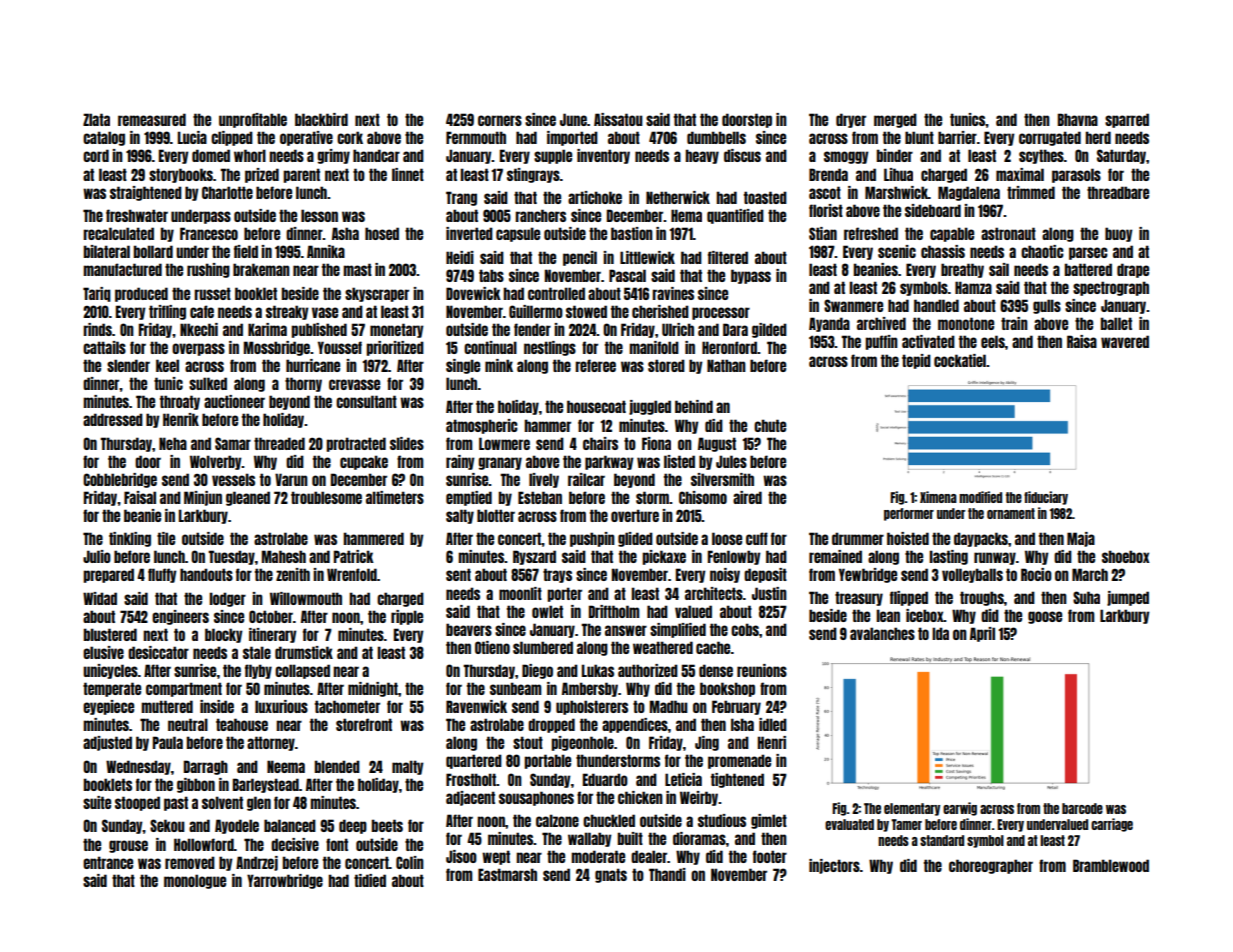 The image size is (1233, 952). I want to click on Aissatou, so click(618, 119).
